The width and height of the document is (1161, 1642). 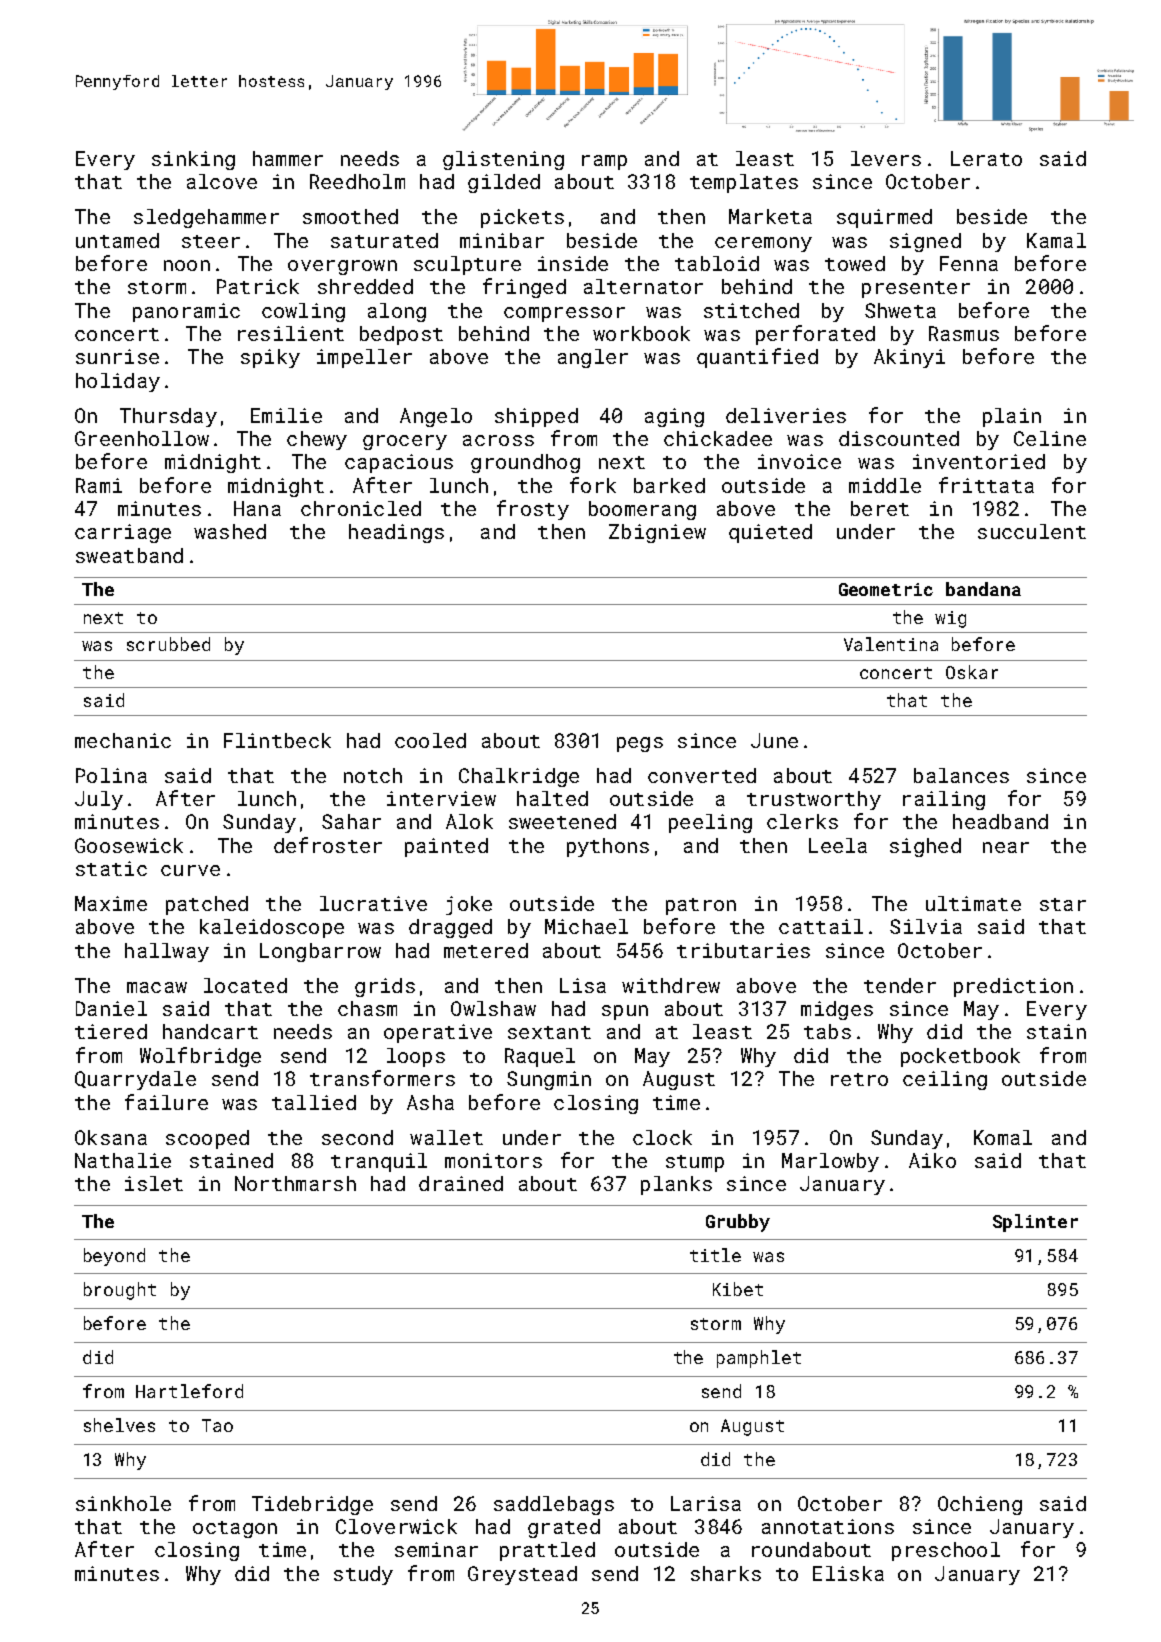 What do you see at coordinates (503, 160) in the document?
I see `glistening` at bounding box center [503, 160].
